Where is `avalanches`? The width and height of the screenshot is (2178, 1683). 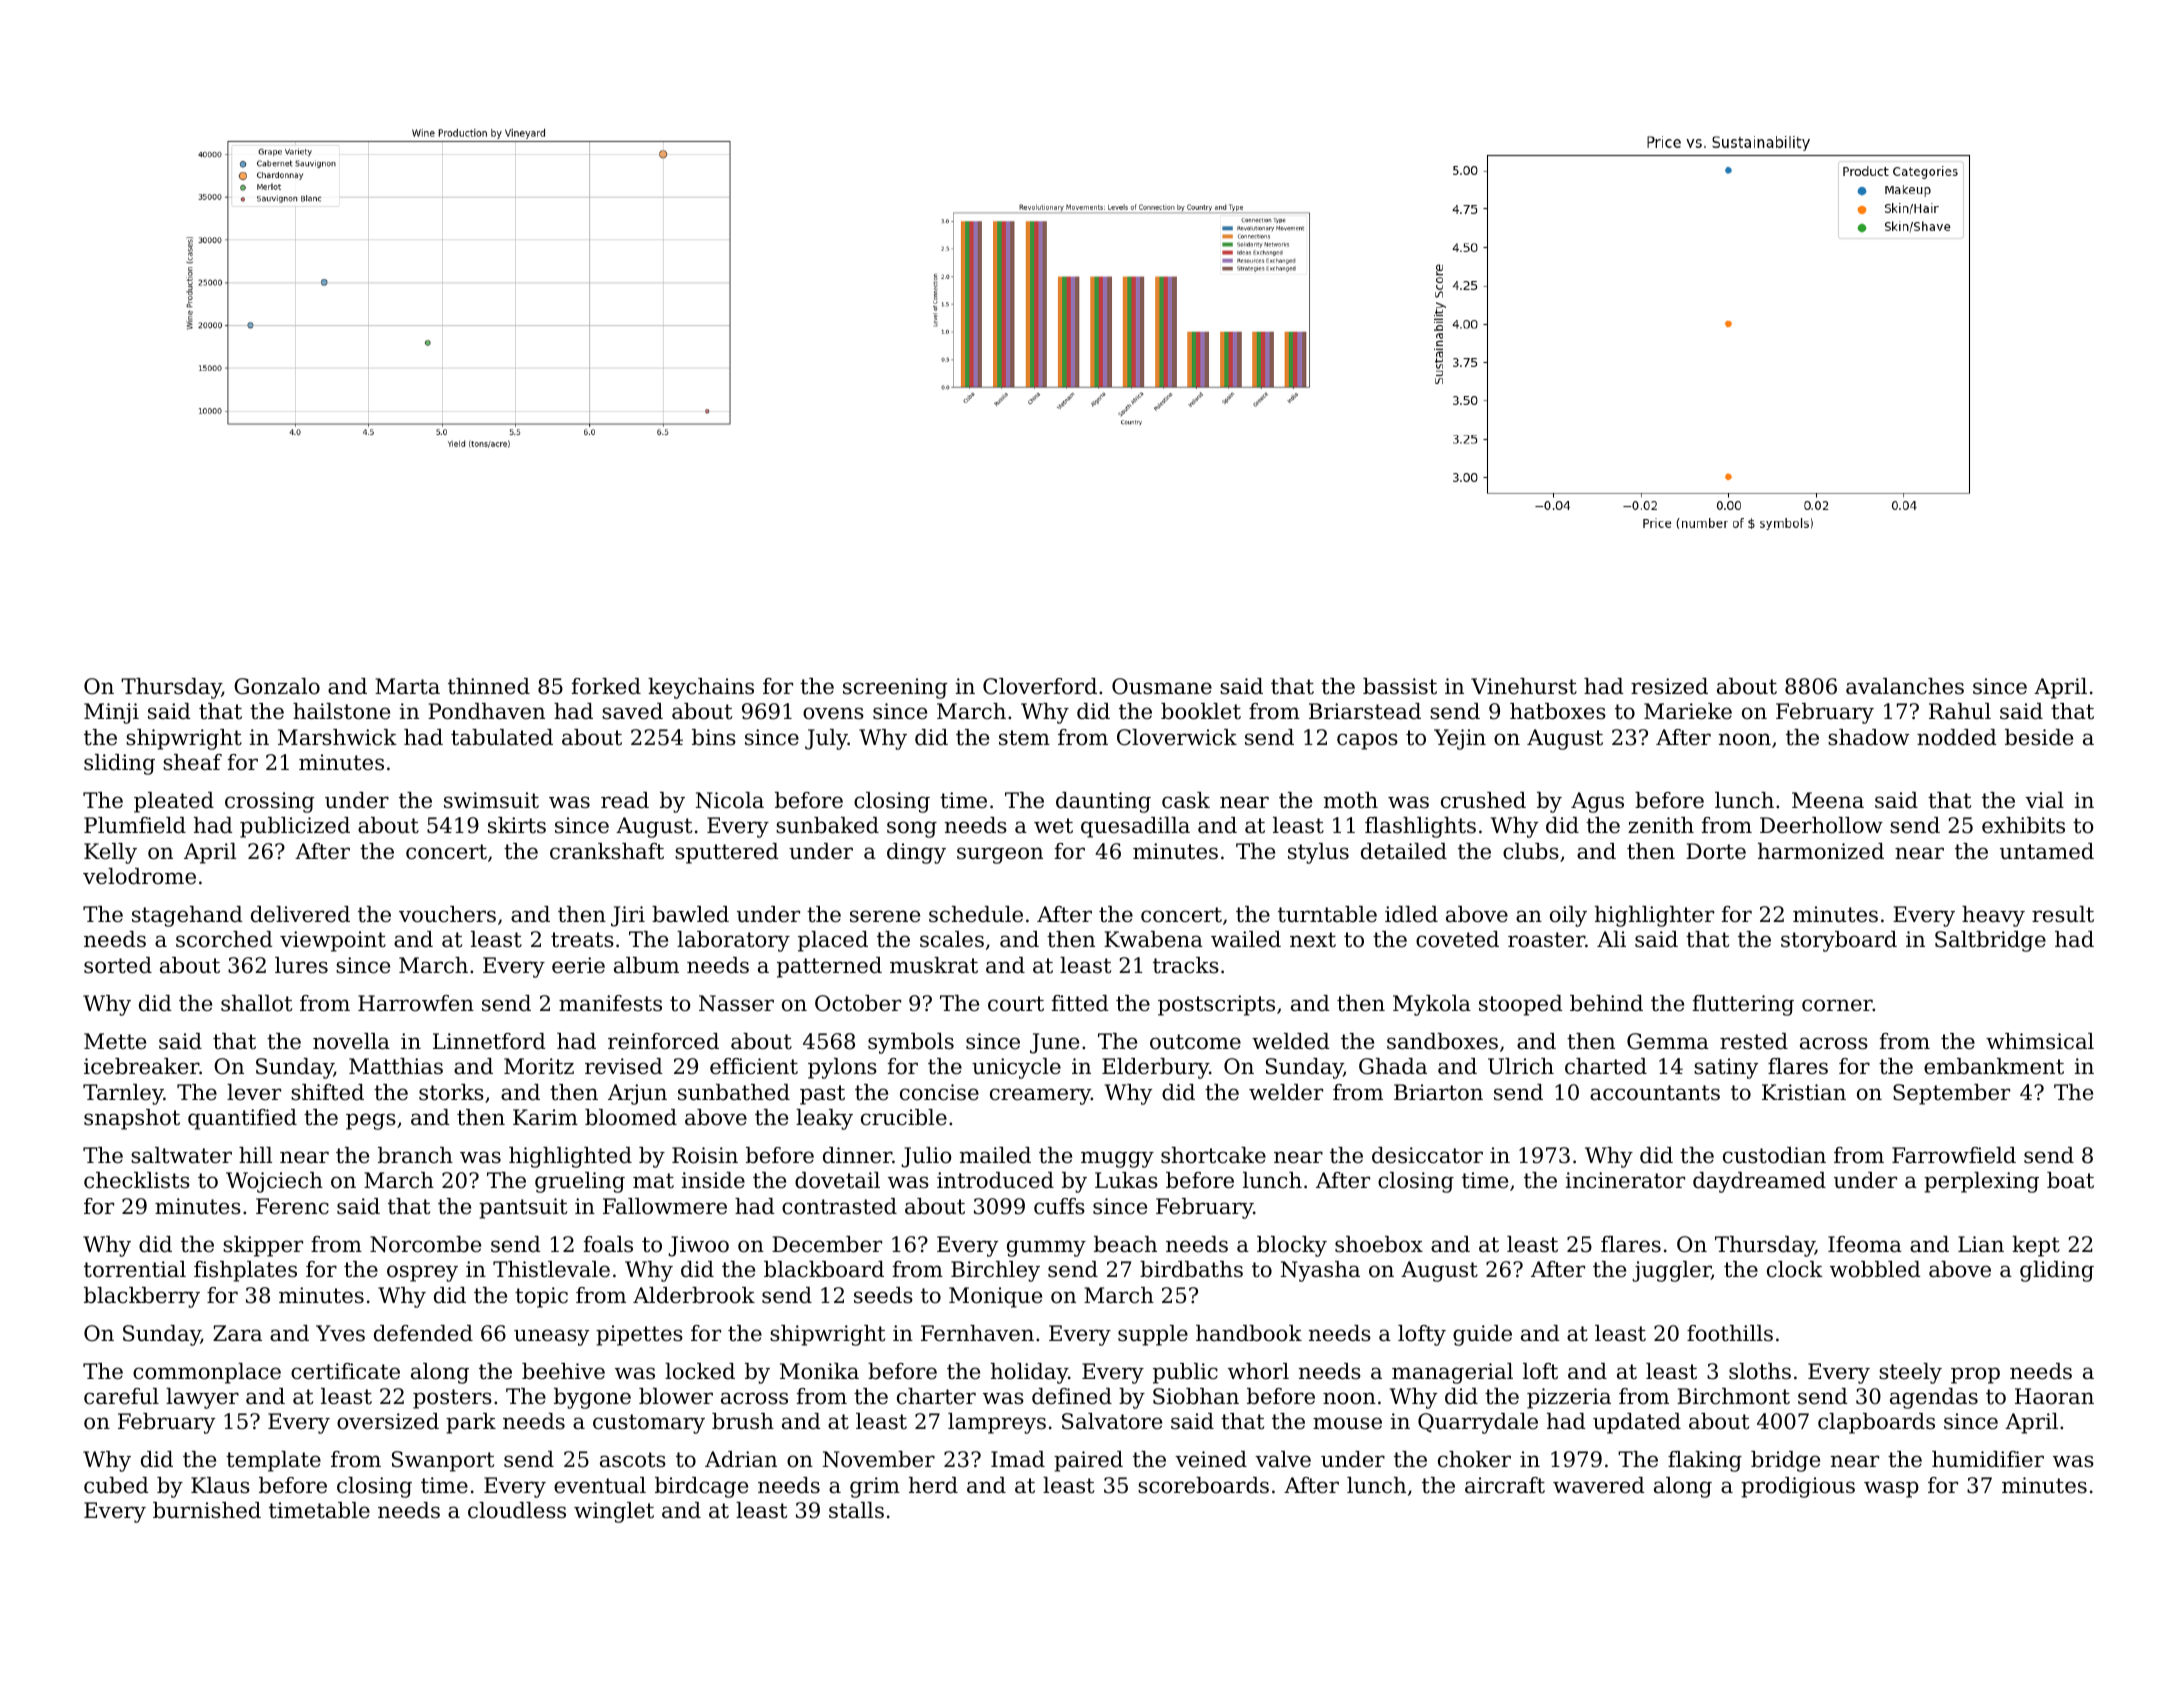
avalanches is located at coordinates (1905, 686).
